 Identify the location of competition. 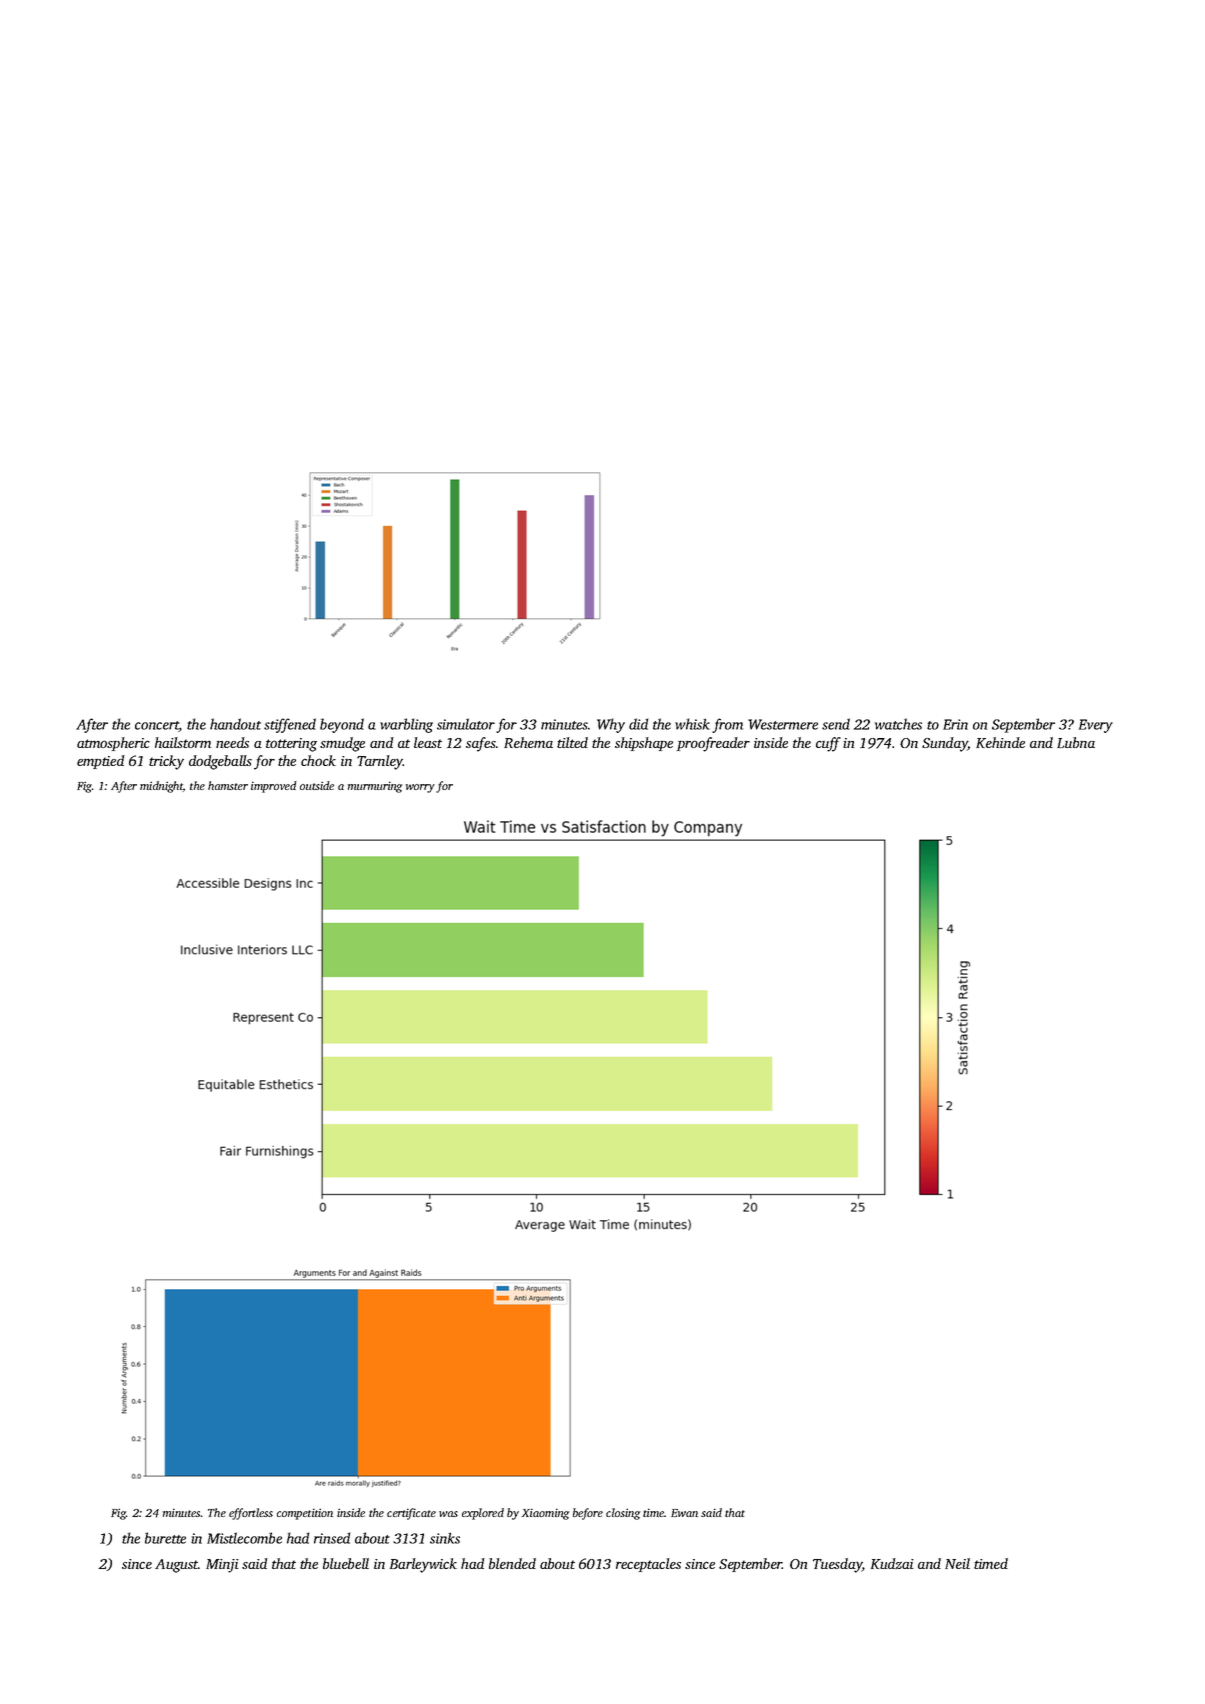
(305, 1514).
